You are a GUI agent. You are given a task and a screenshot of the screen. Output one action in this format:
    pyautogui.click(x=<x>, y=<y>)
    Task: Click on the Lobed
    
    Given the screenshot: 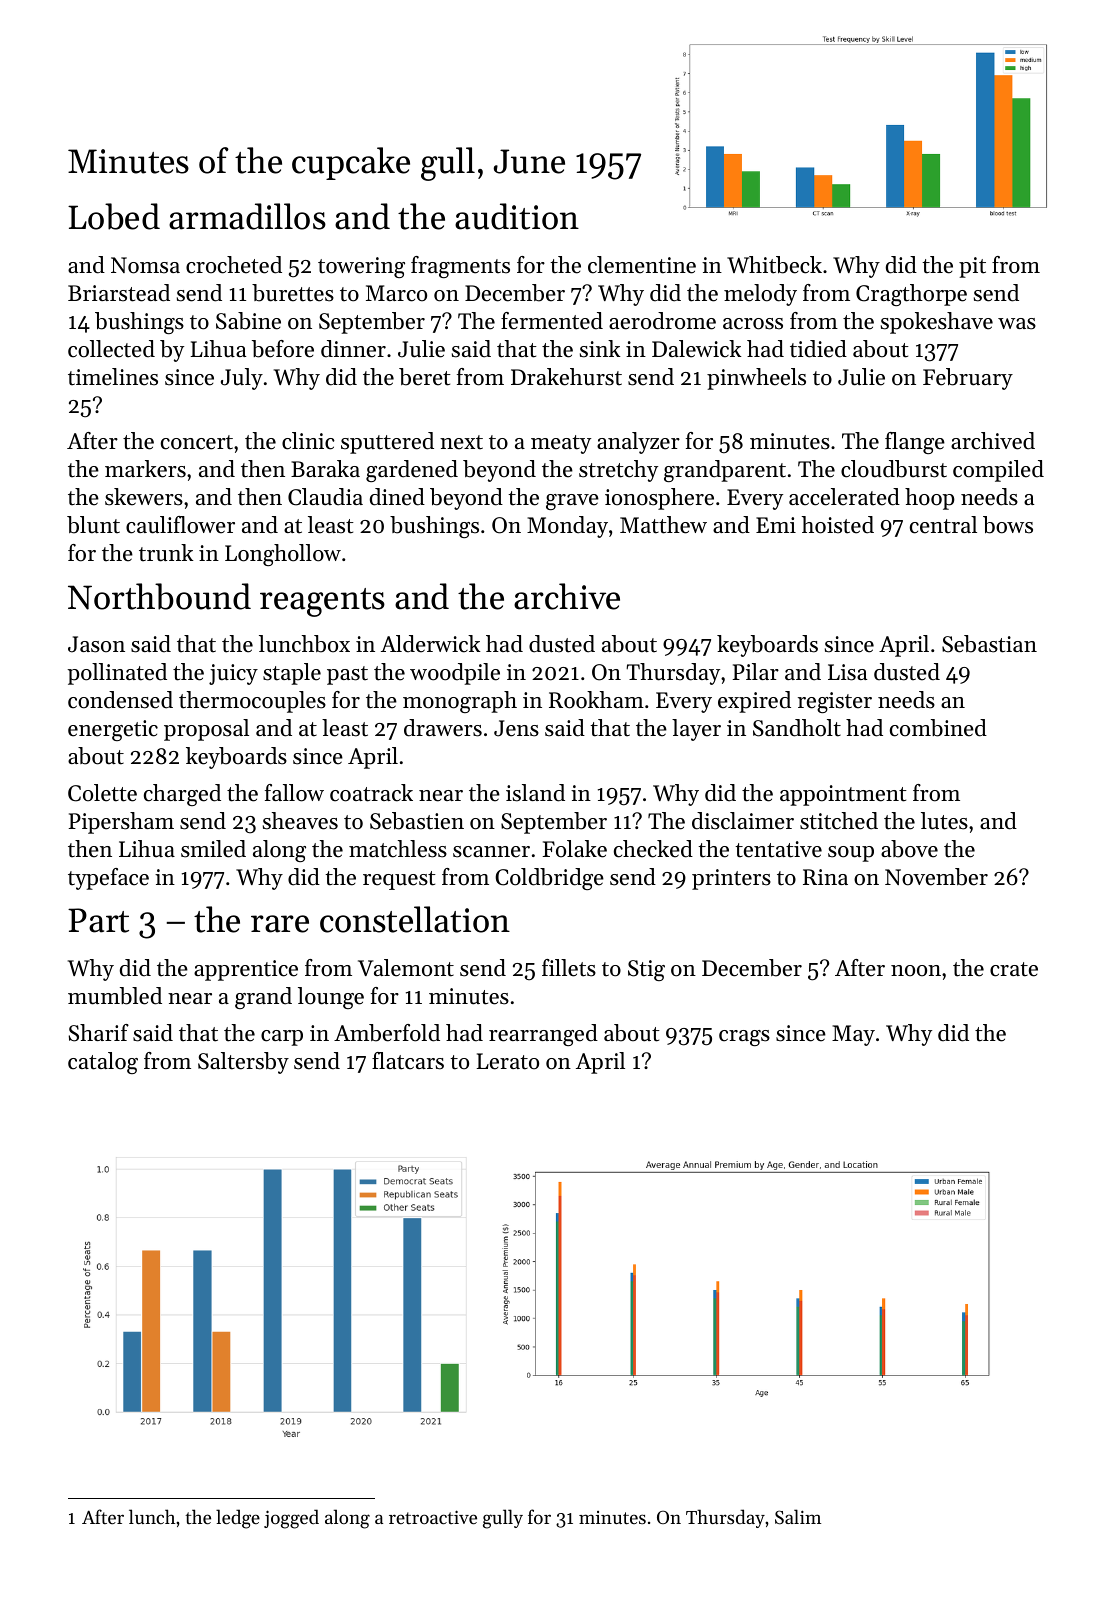 What is the action you would take?
    pyautogui.click(x=114, y=216)
